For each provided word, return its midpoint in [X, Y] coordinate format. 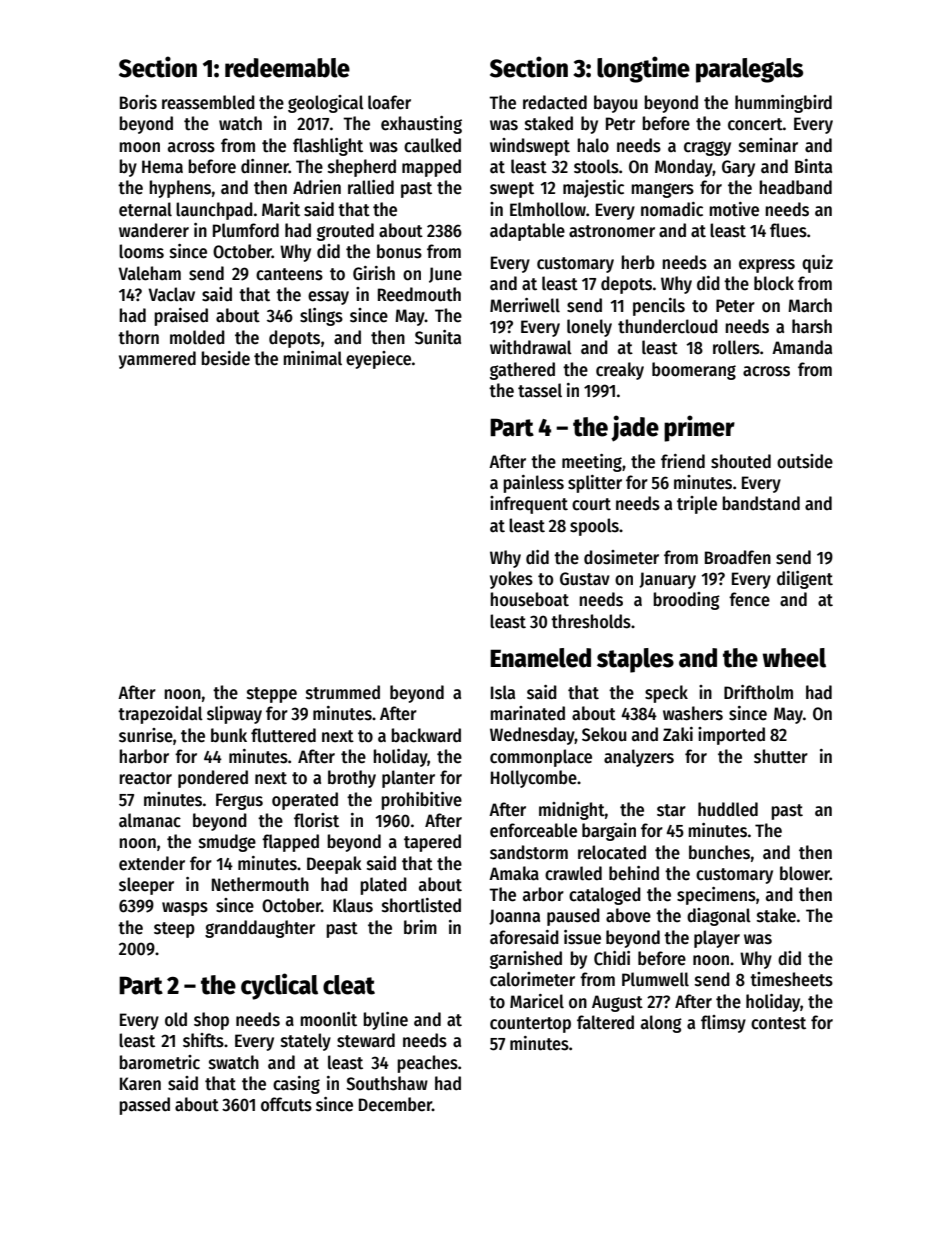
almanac [150, 820]
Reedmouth [419, 294]
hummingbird [783, 104]
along [661, 1024]
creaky [620, 371]
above [628, 915]
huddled [728, 809]
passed [144, 1106]
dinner [265, 166]
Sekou [604, 734]
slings [321, 317]
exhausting [421, 125]
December [395, 1104]
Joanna [514, 917]
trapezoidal [160, 715]
